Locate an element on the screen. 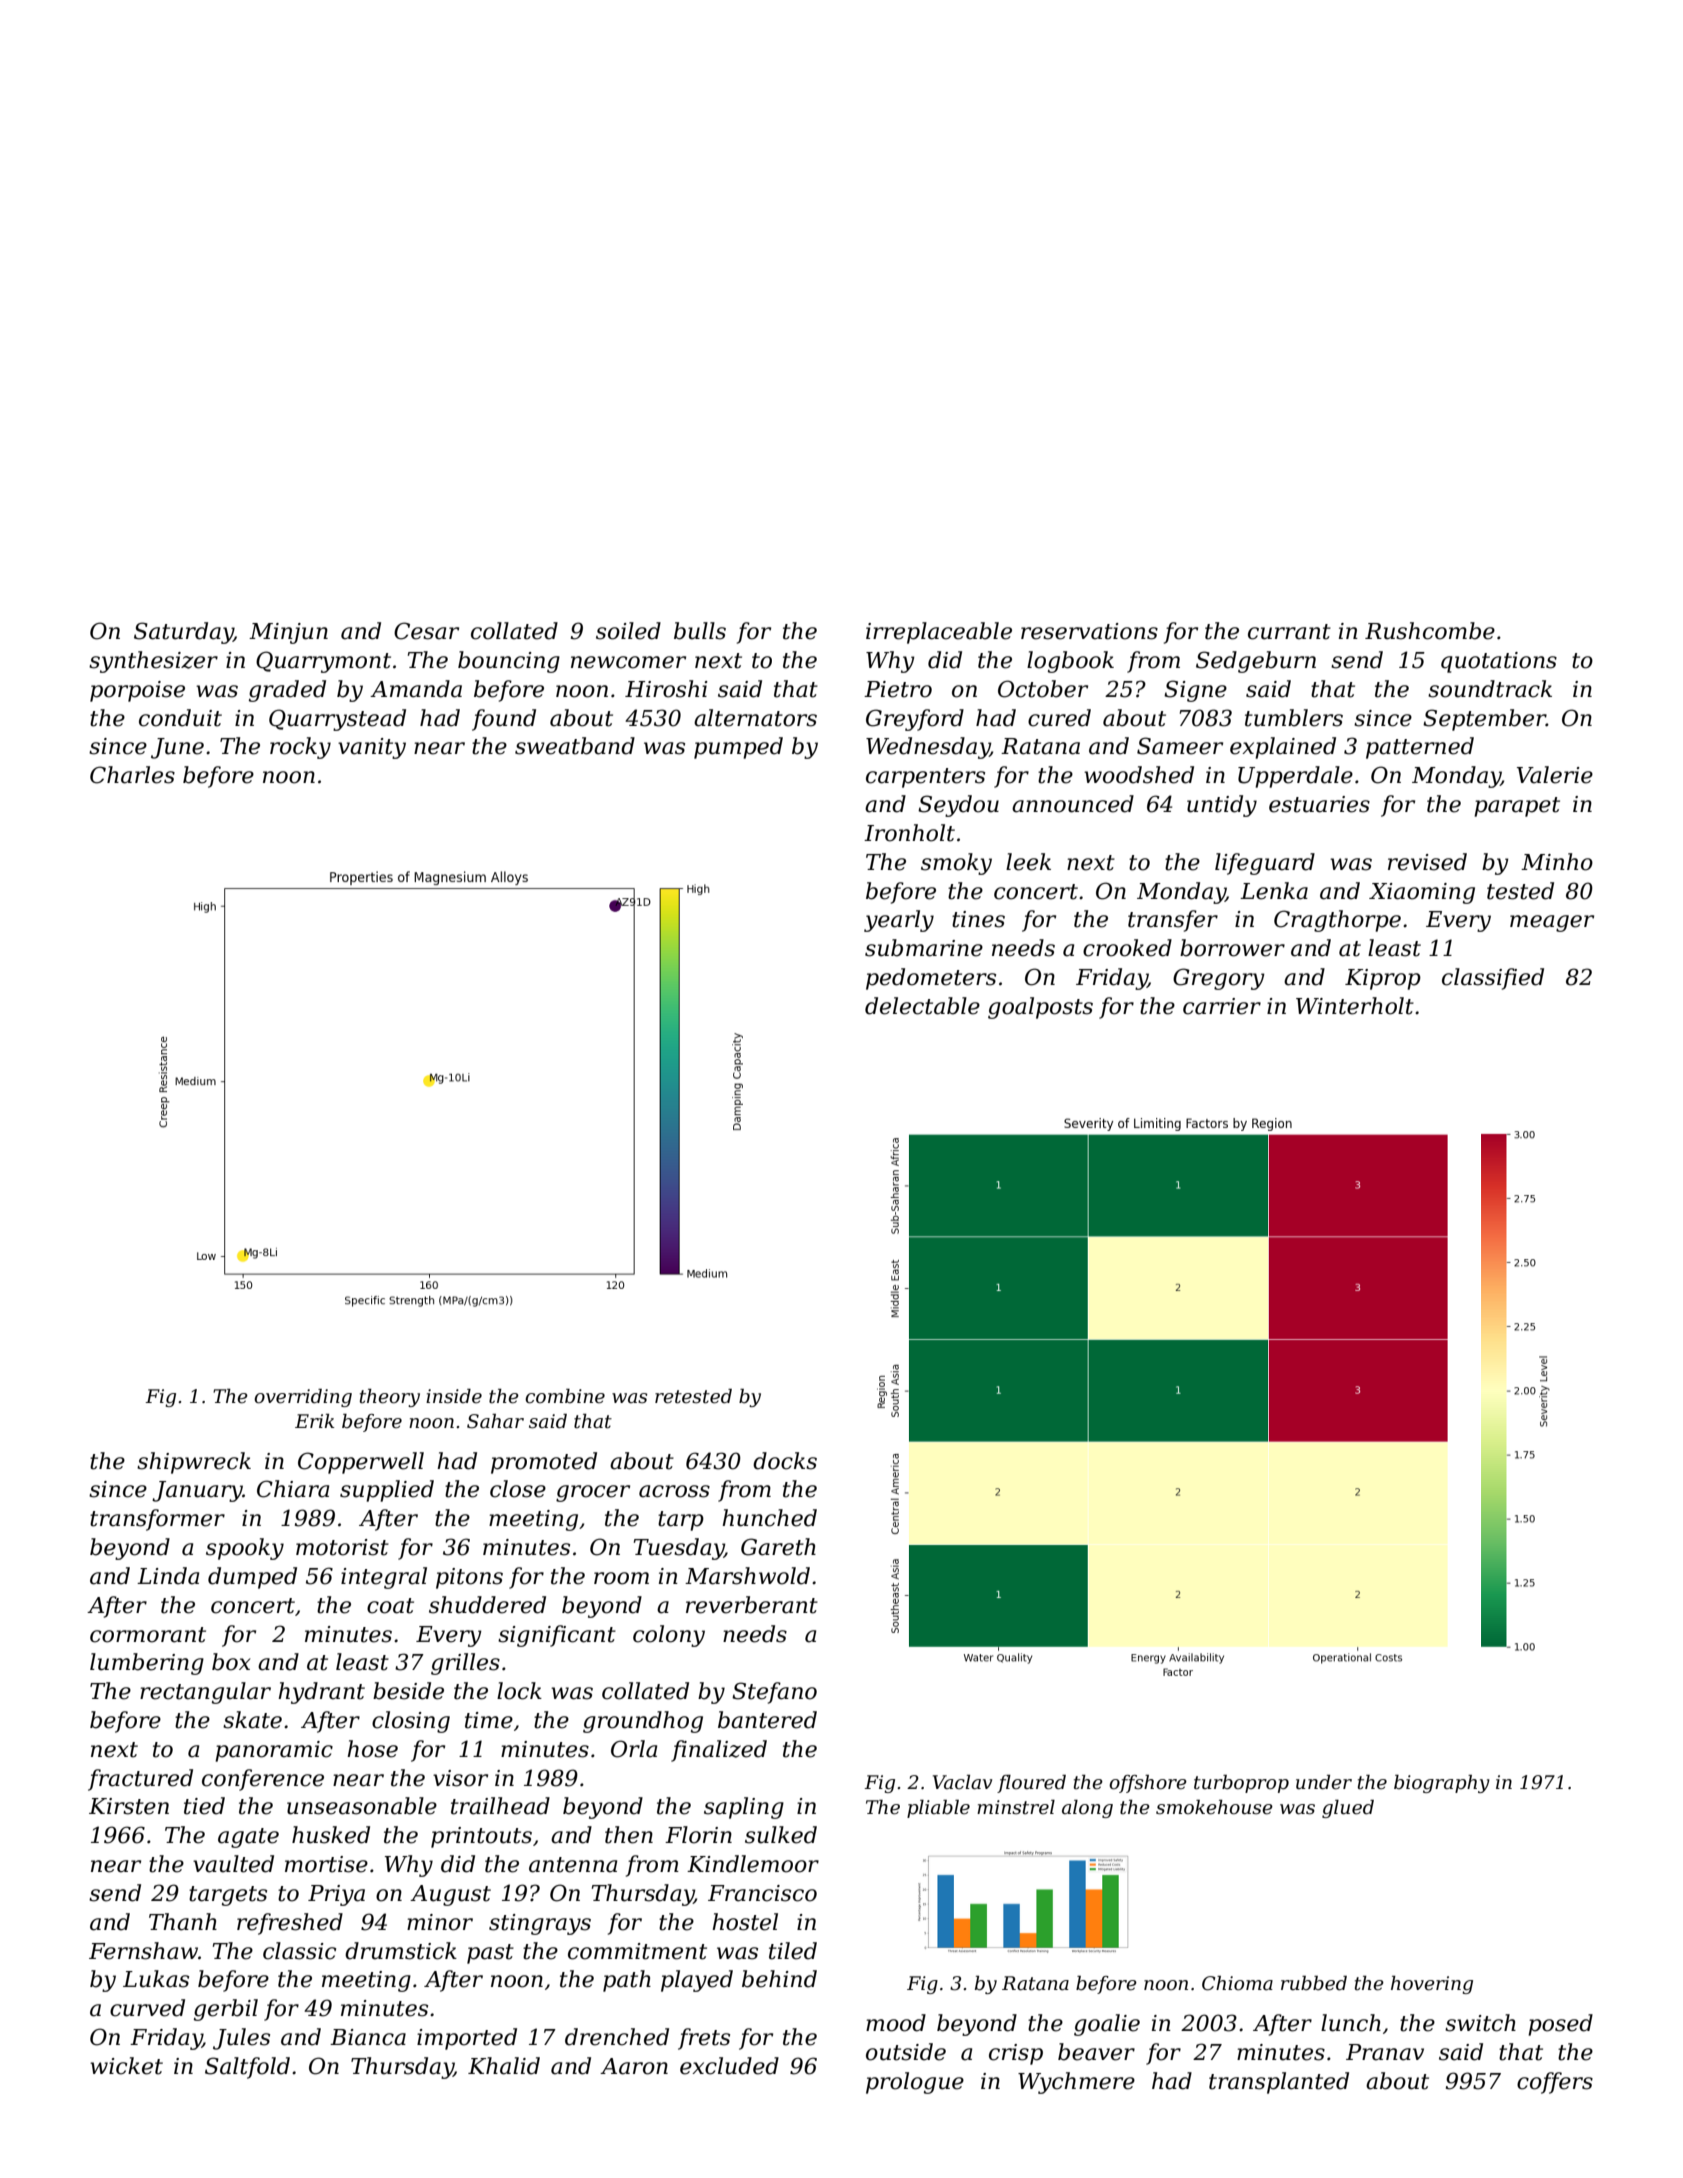  logbook is located at coordinates (1070, 662).
